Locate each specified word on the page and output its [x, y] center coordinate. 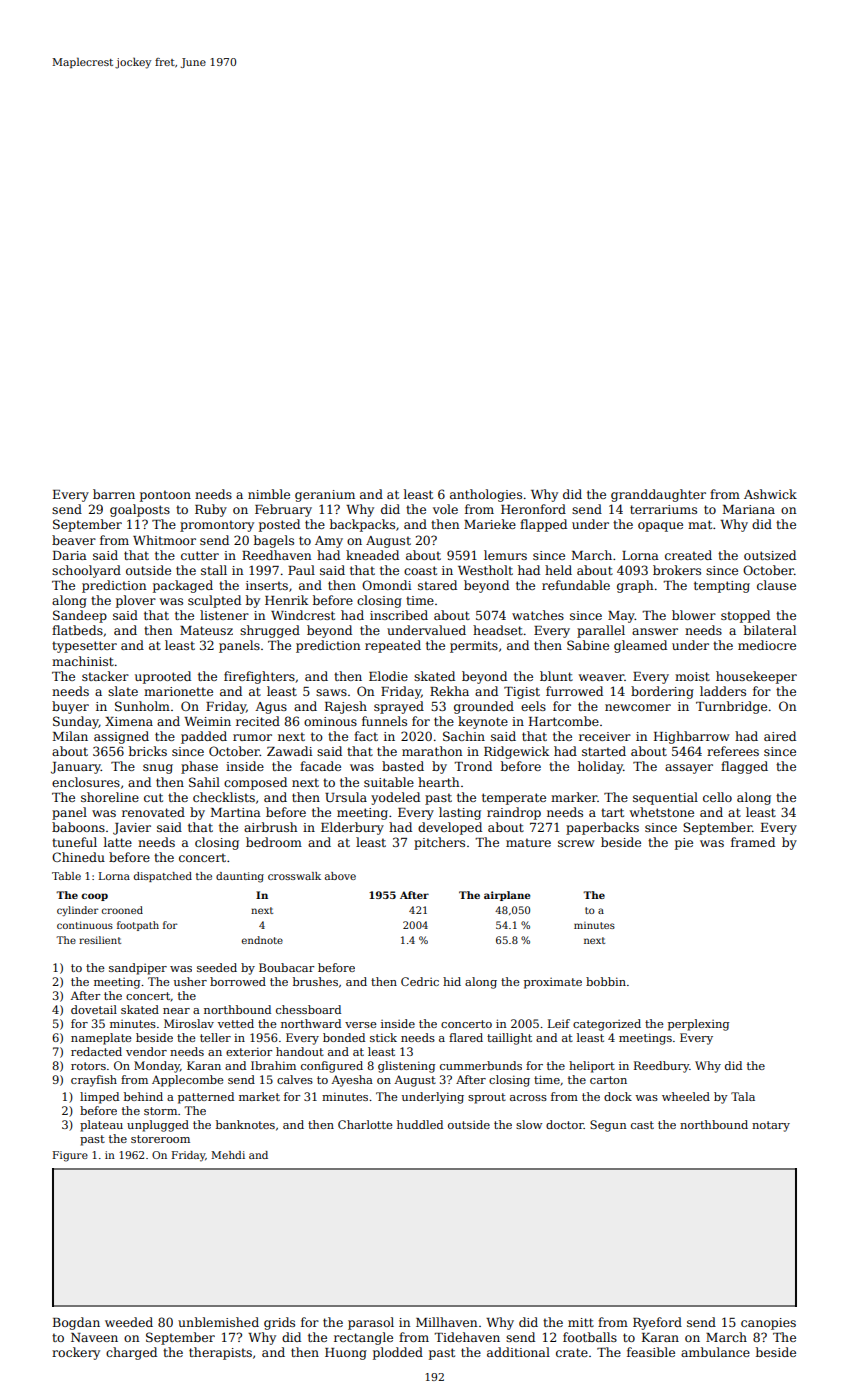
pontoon [165, 496]
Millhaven [446, 1322]
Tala [743, 1096]
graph [635, 586]
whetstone [662, 812]
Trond [473, 766]
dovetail [94, 1009]
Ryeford [657, 1323]
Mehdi [228, 1155]
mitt [581, 1322]
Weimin [207, 721]
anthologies [486, 495]
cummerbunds [481, 1065]
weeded [129, 1322]
